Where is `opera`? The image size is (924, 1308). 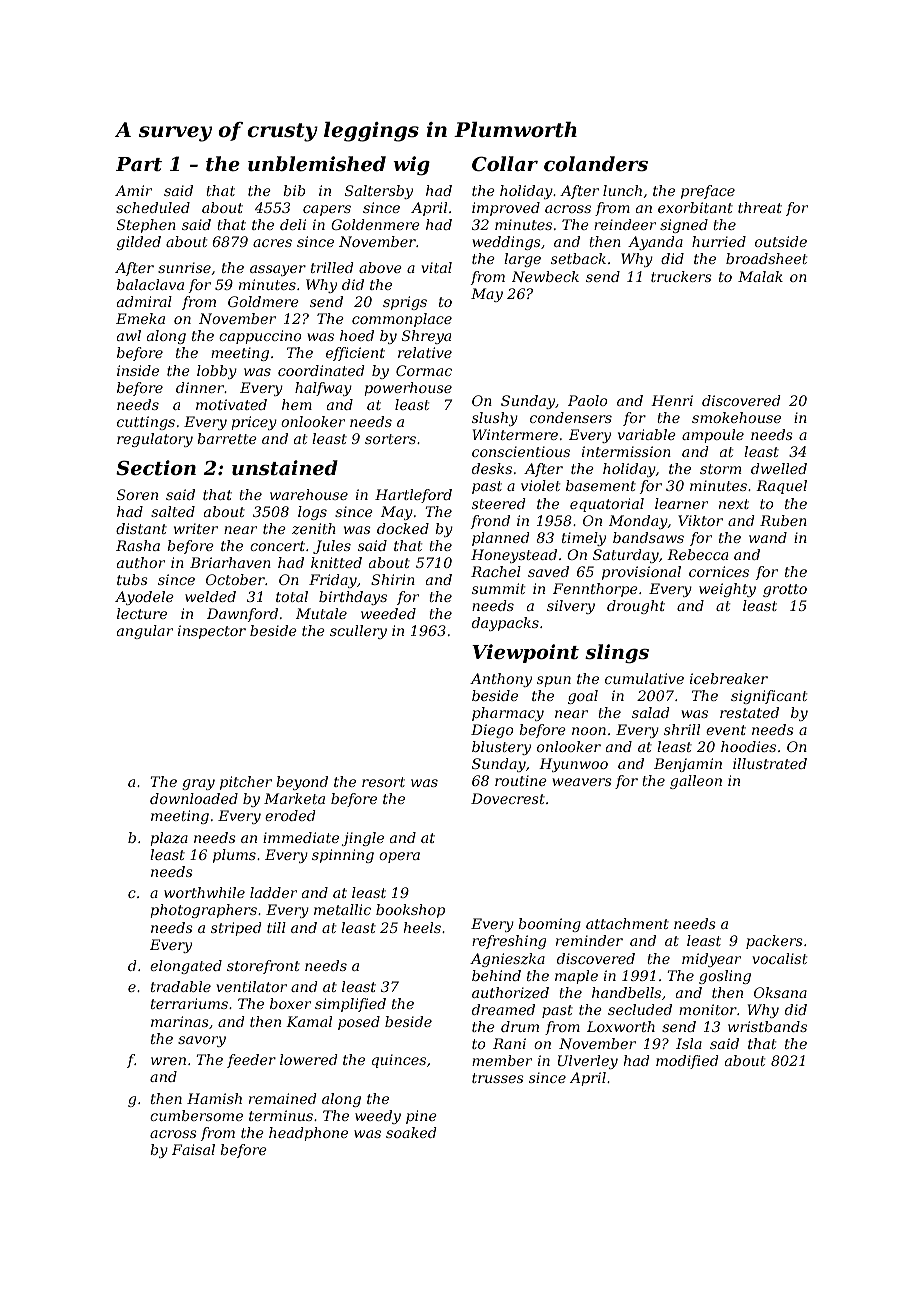 opera is located at coordinates (399, 857).
